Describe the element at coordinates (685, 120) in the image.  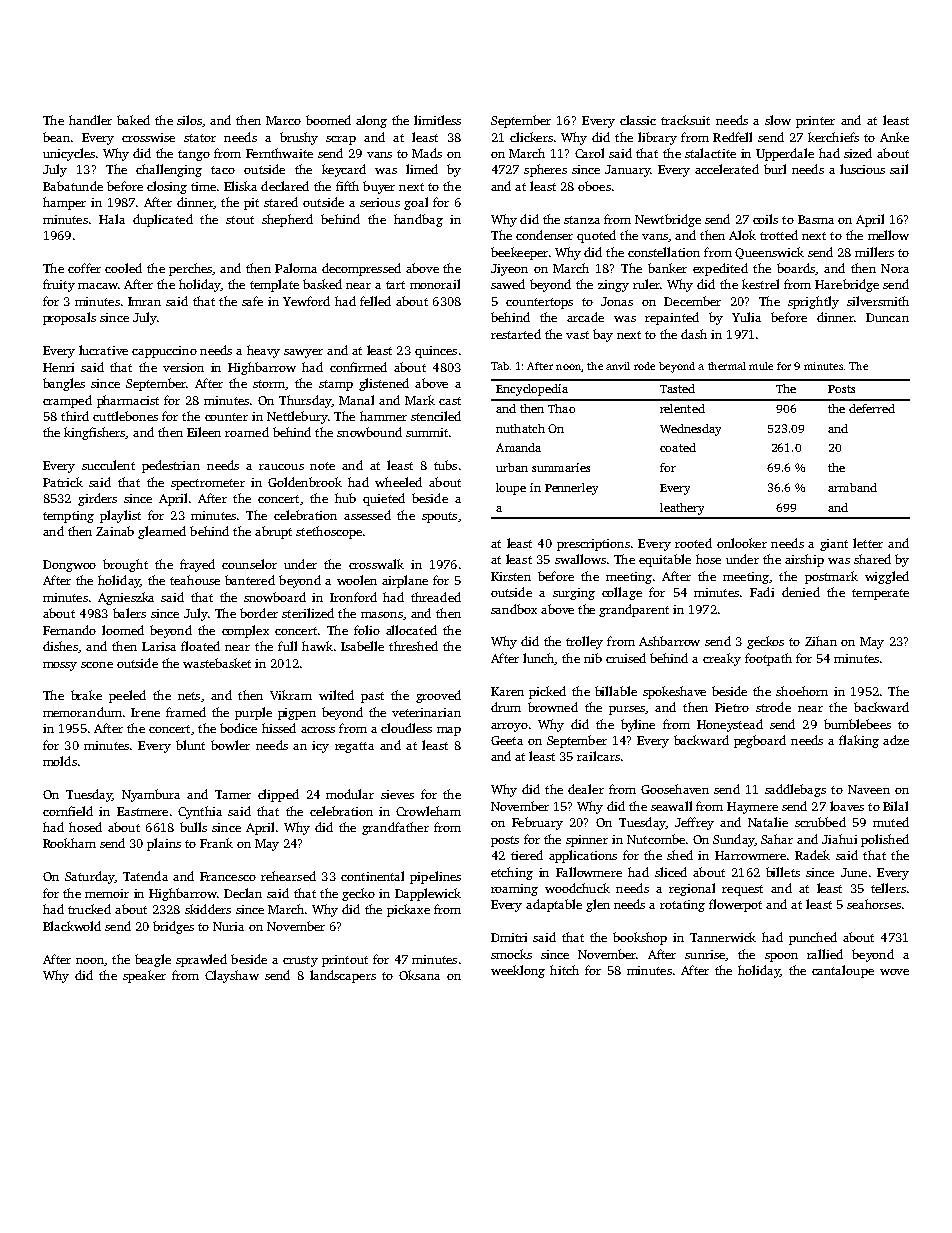
I see `tracksuit` at that location.
